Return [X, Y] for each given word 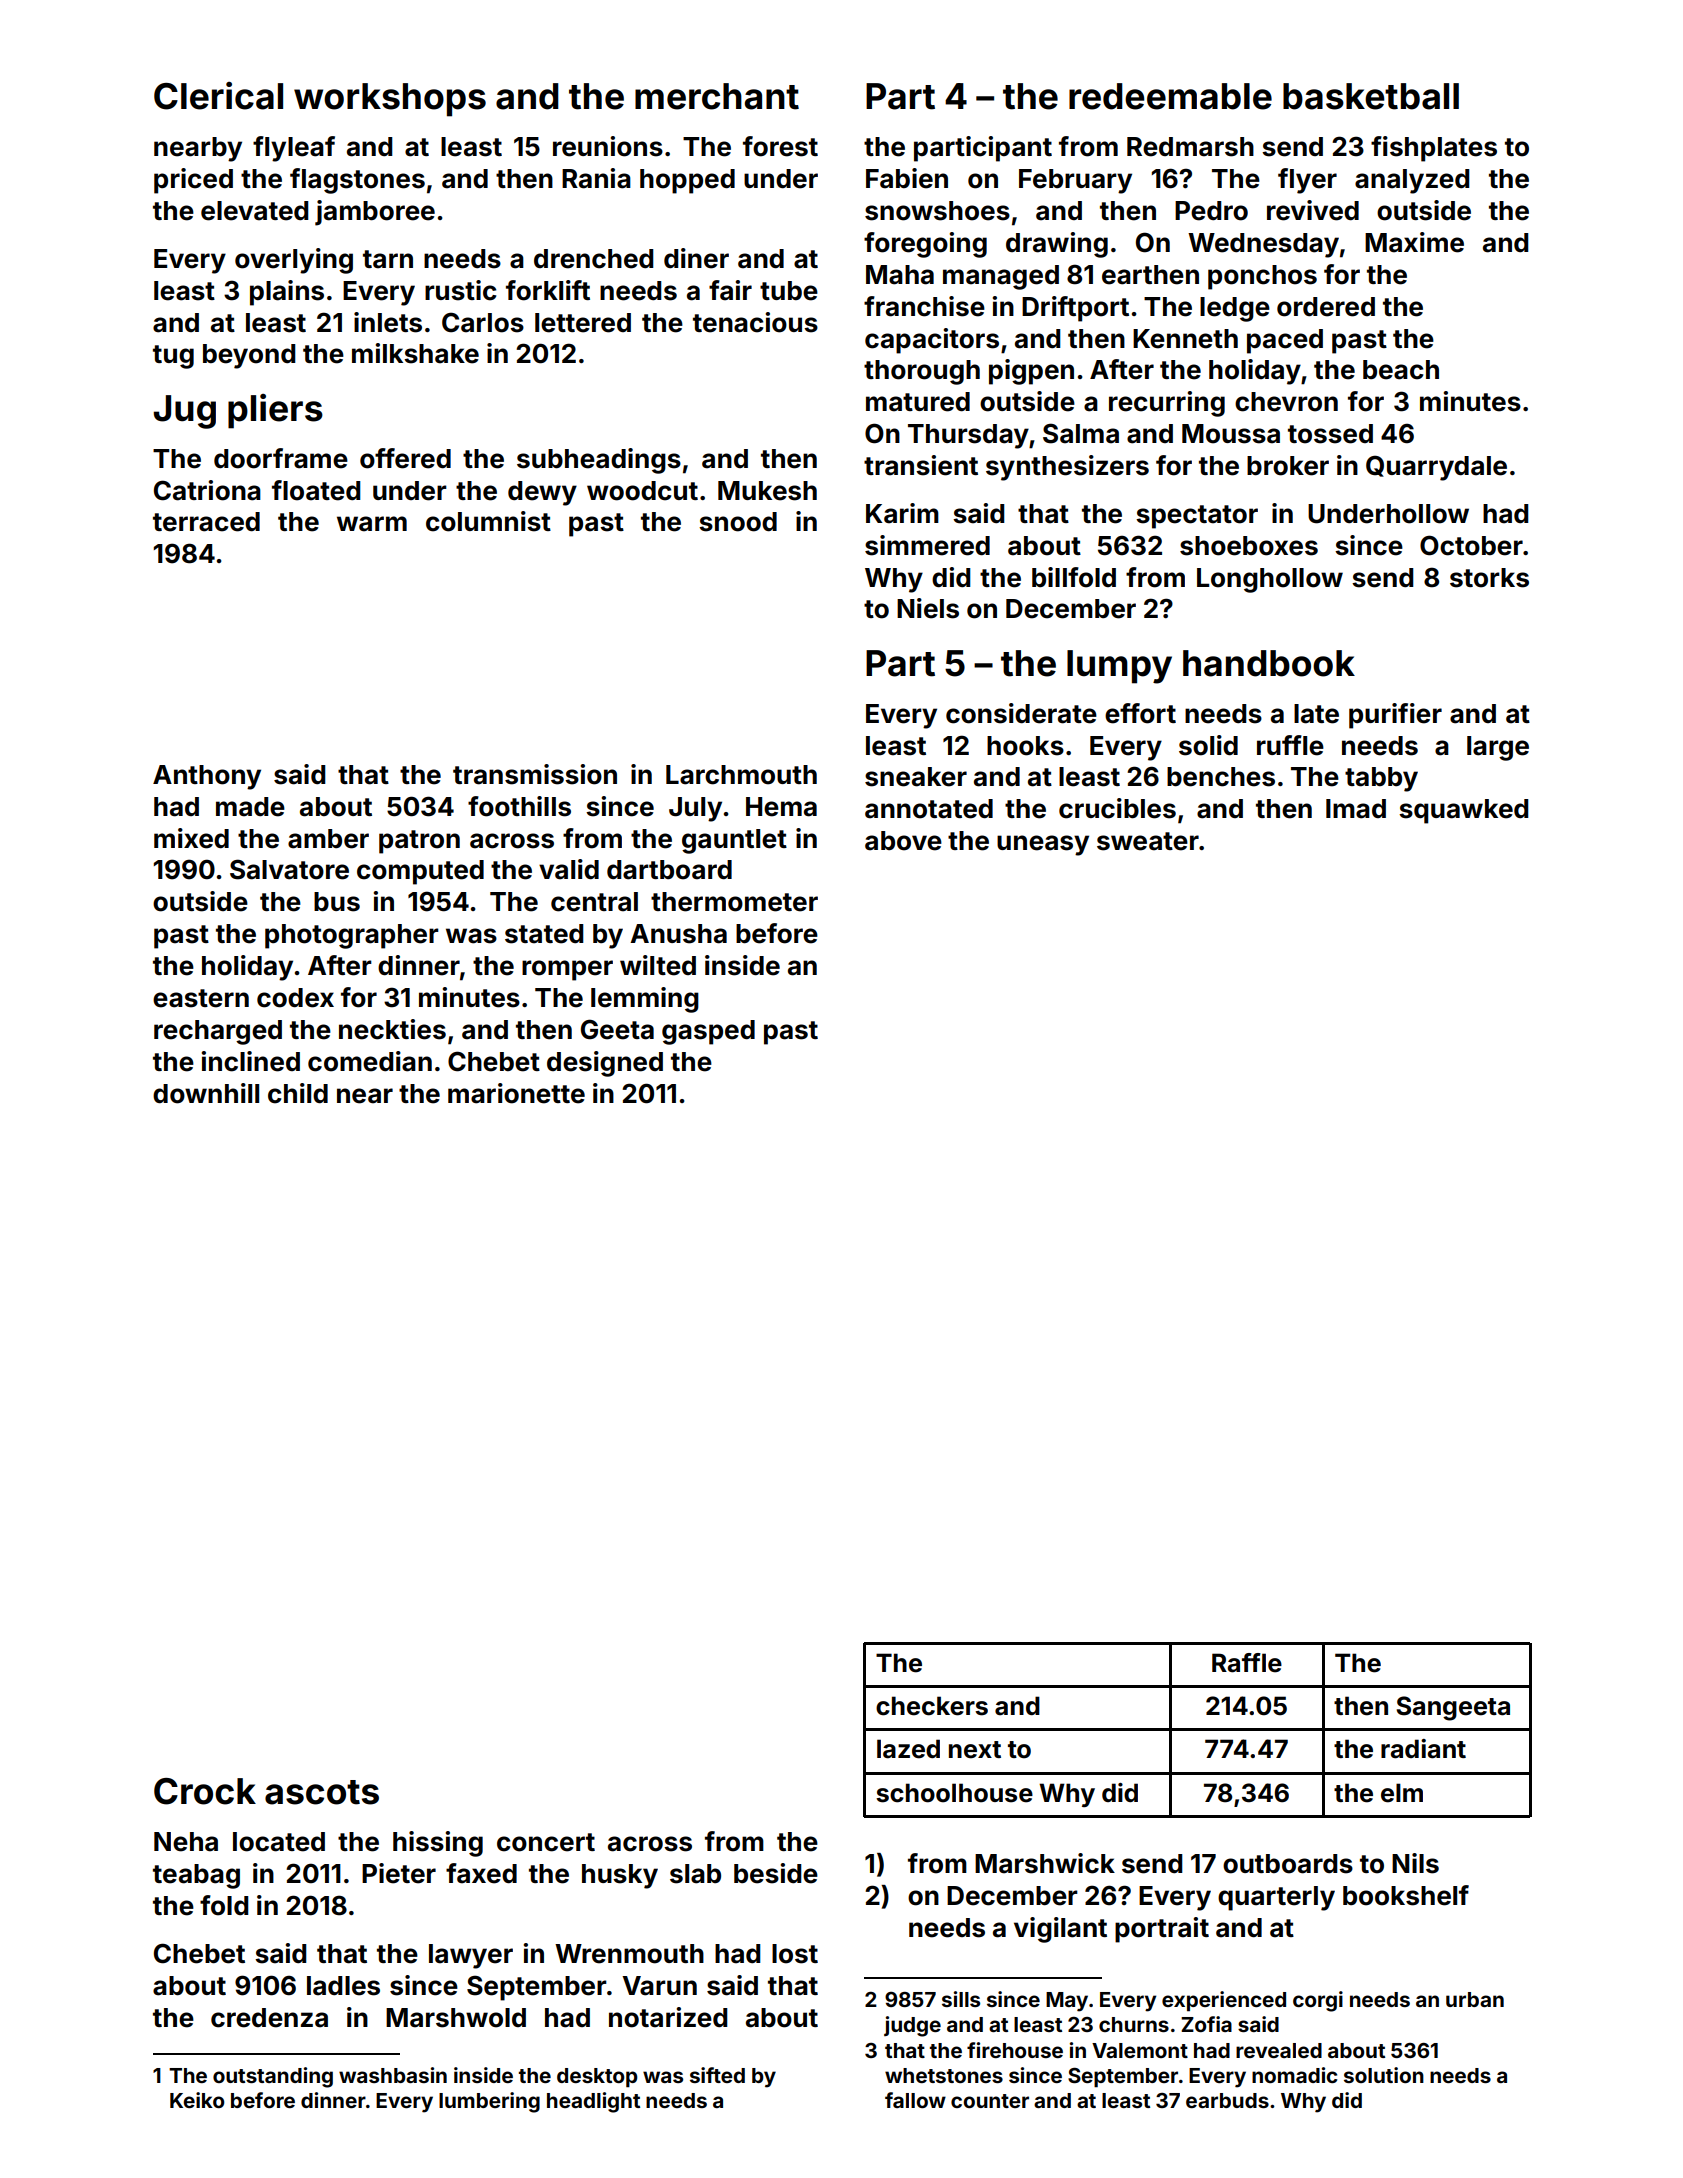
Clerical [218, 96]
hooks [1025, 746]
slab [695, 1874]
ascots [322, 1792]
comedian [370, 1061]
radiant [1423, 1749]
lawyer [471, 1956]
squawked [1464, 811]
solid [1208, 745]
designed [605, 1064]
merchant [717, 96]
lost [795, 1954]
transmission [535, 774]
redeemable [1170, 96]
